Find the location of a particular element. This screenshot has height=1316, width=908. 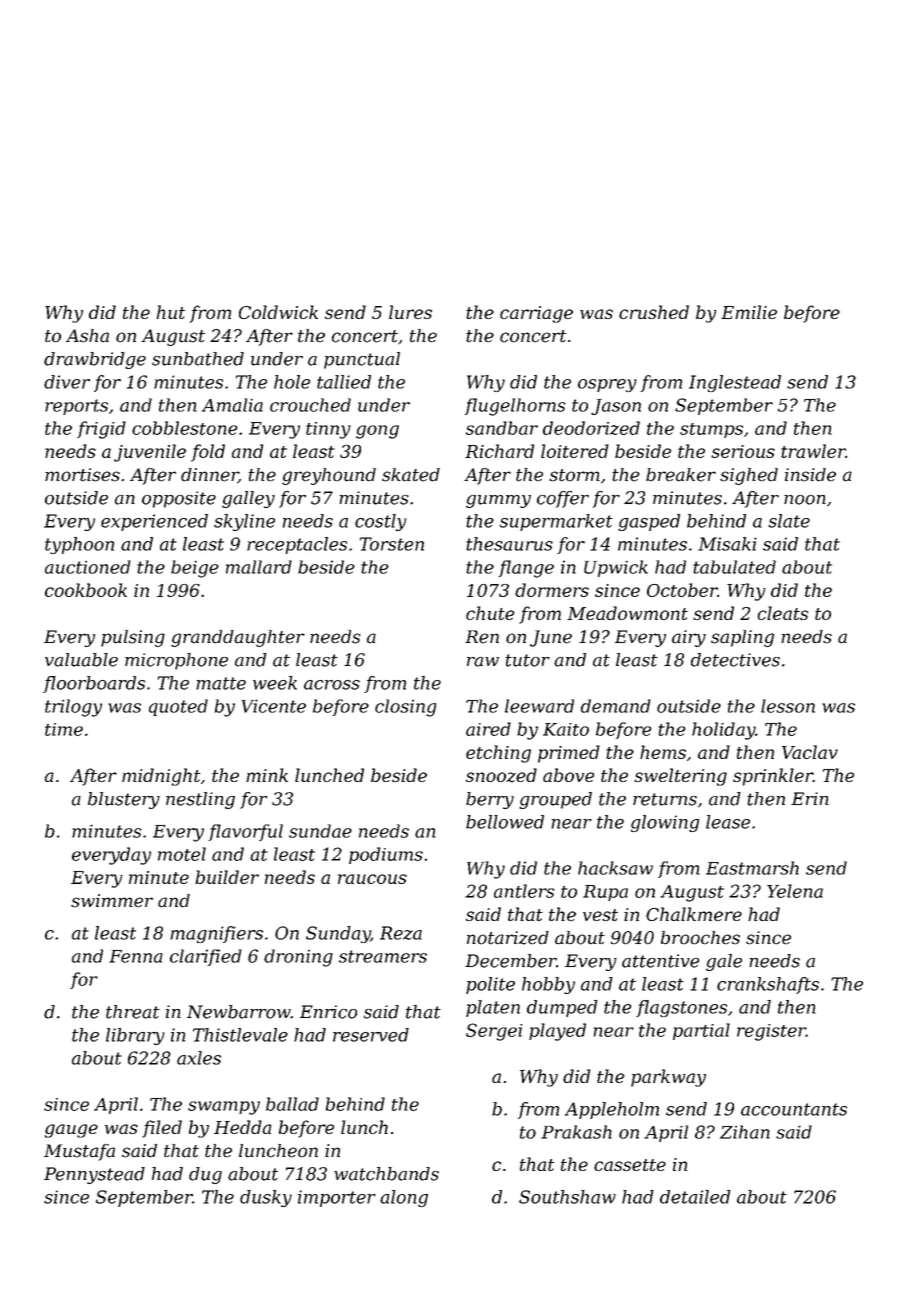

Inglestead is located at coordinates (735, 383).
